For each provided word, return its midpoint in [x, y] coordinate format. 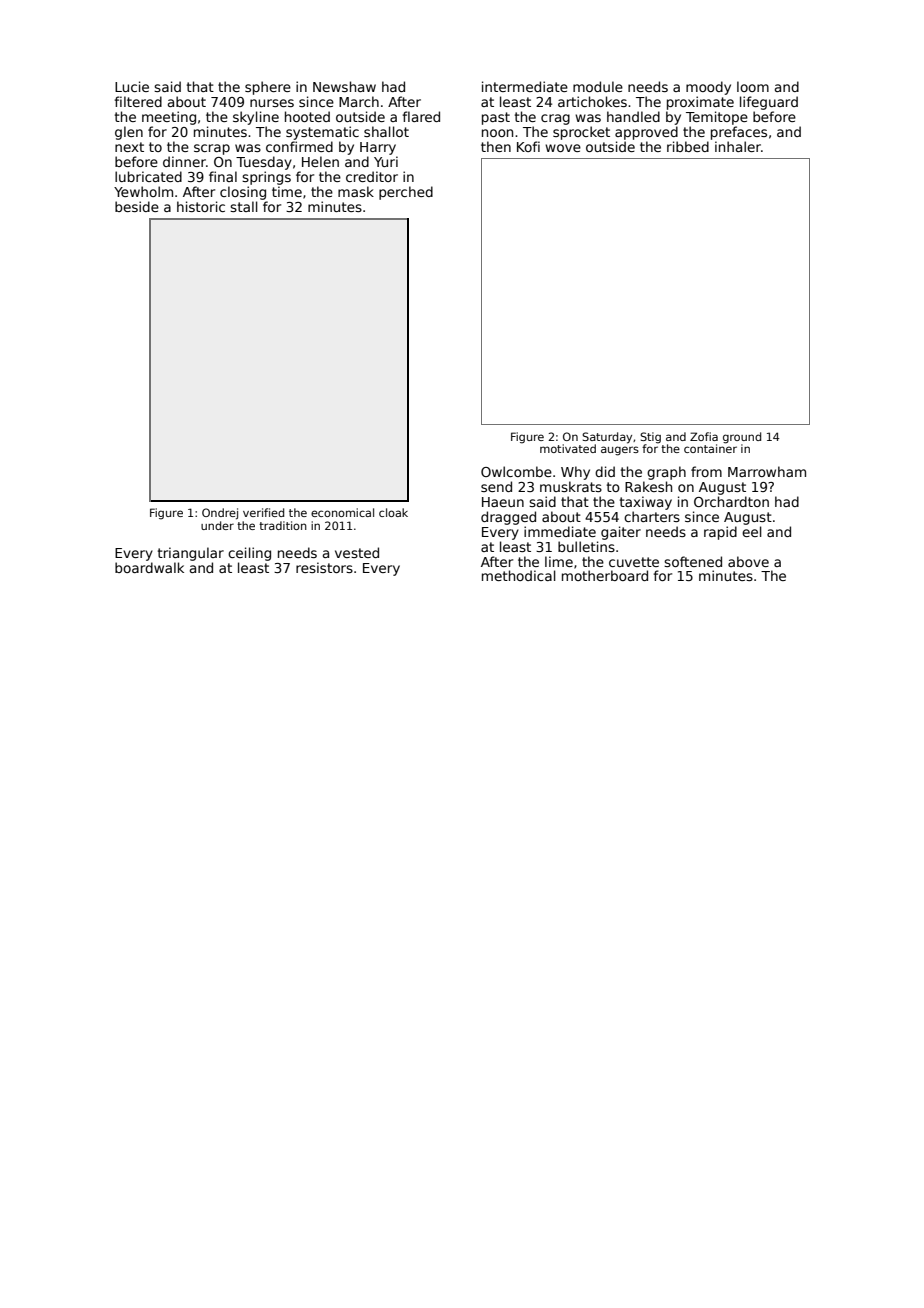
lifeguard [769, 103]
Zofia [704, 436]
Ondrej [220, 514]
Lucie [132, 86]
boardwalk [149, 567]
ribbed [688, 146]
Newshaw [344, 86]
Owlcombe [516, 471]
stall [244, 206]
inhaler [738, 146]
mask [356, 191]
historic [201, 206]
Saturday [607, 438]
